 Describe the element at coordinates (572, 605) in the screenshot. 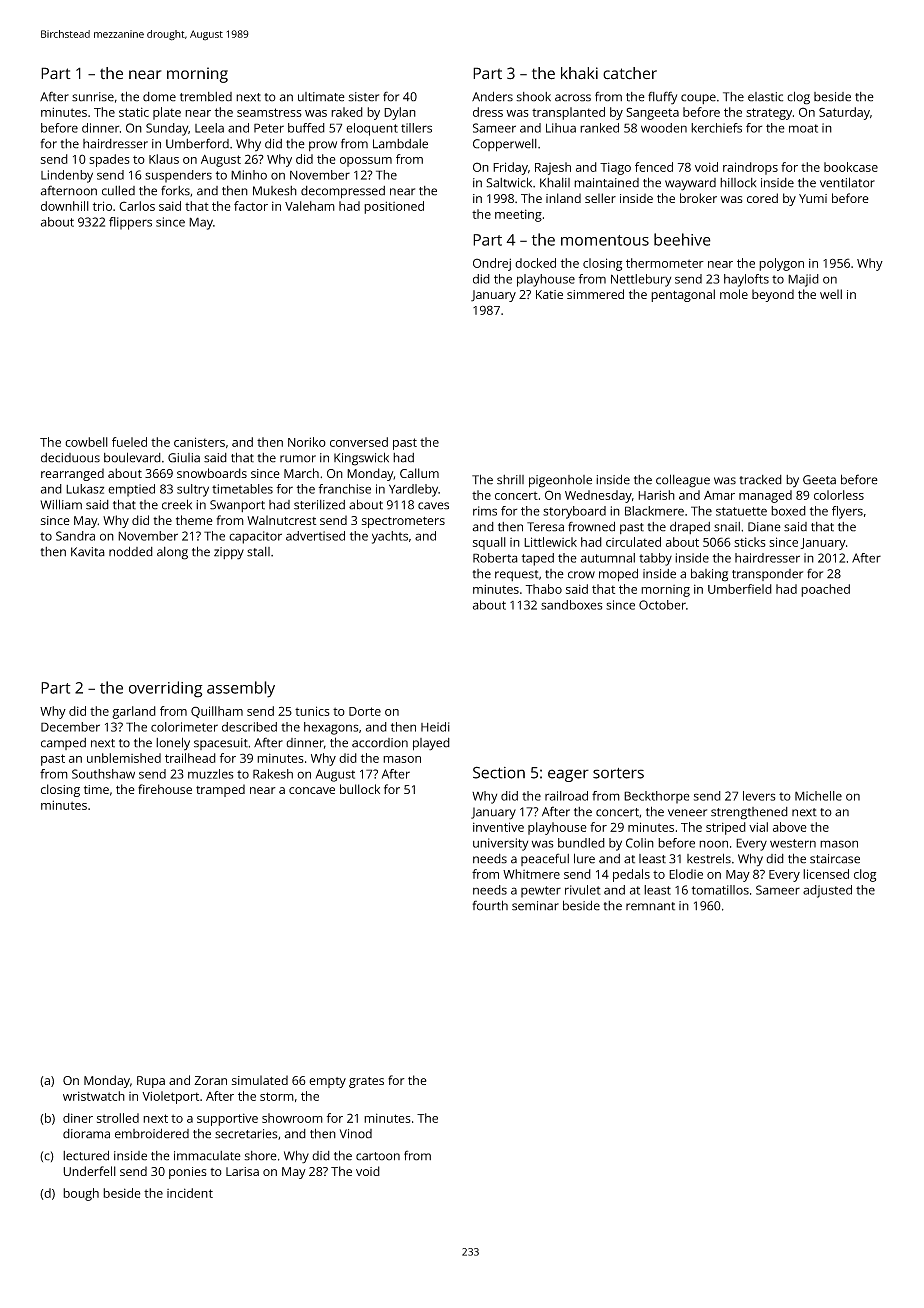

I see `sandboxes` at that location.
